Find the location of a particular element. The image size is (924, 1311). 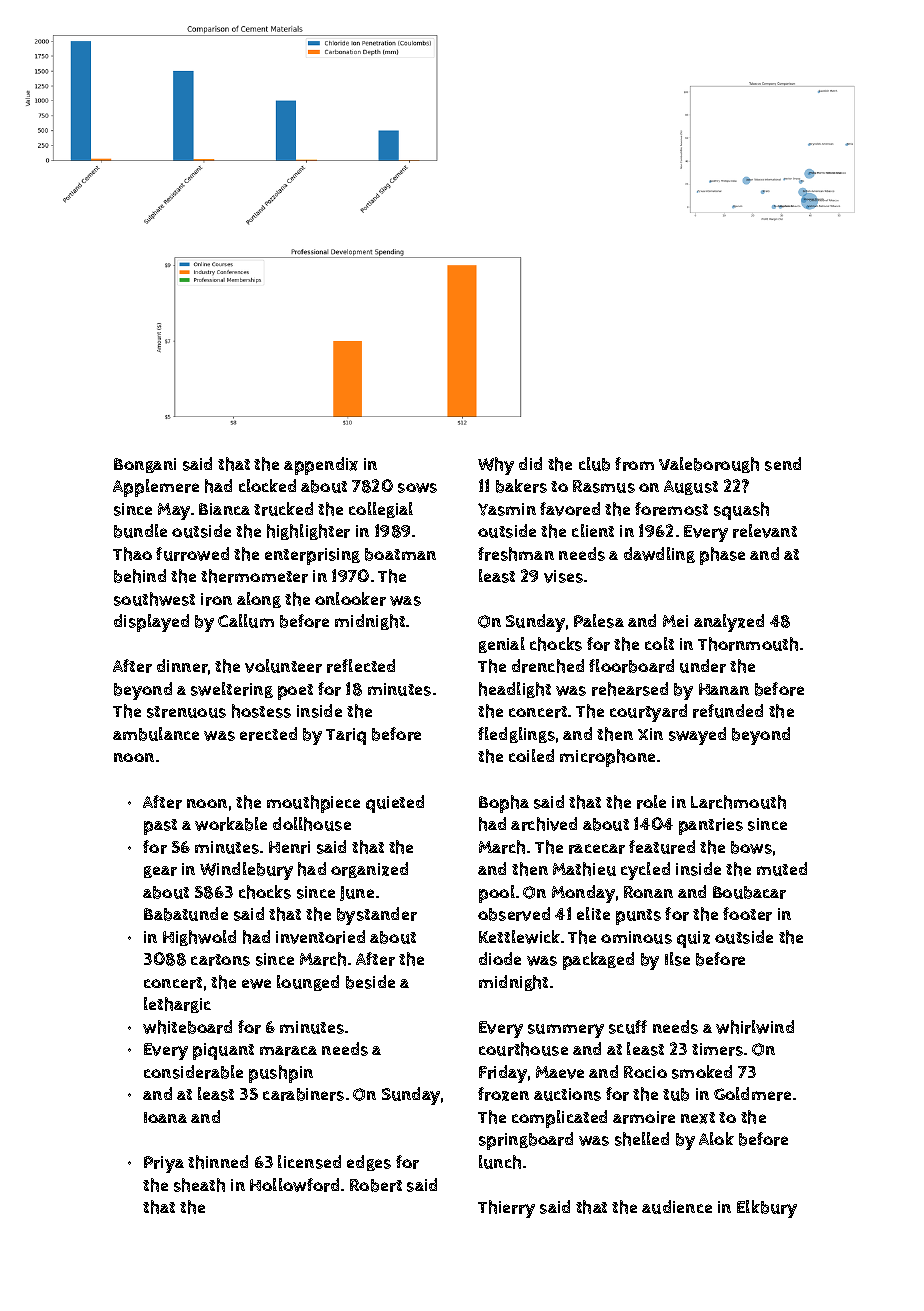

did is located at coordinates (530, 463).
